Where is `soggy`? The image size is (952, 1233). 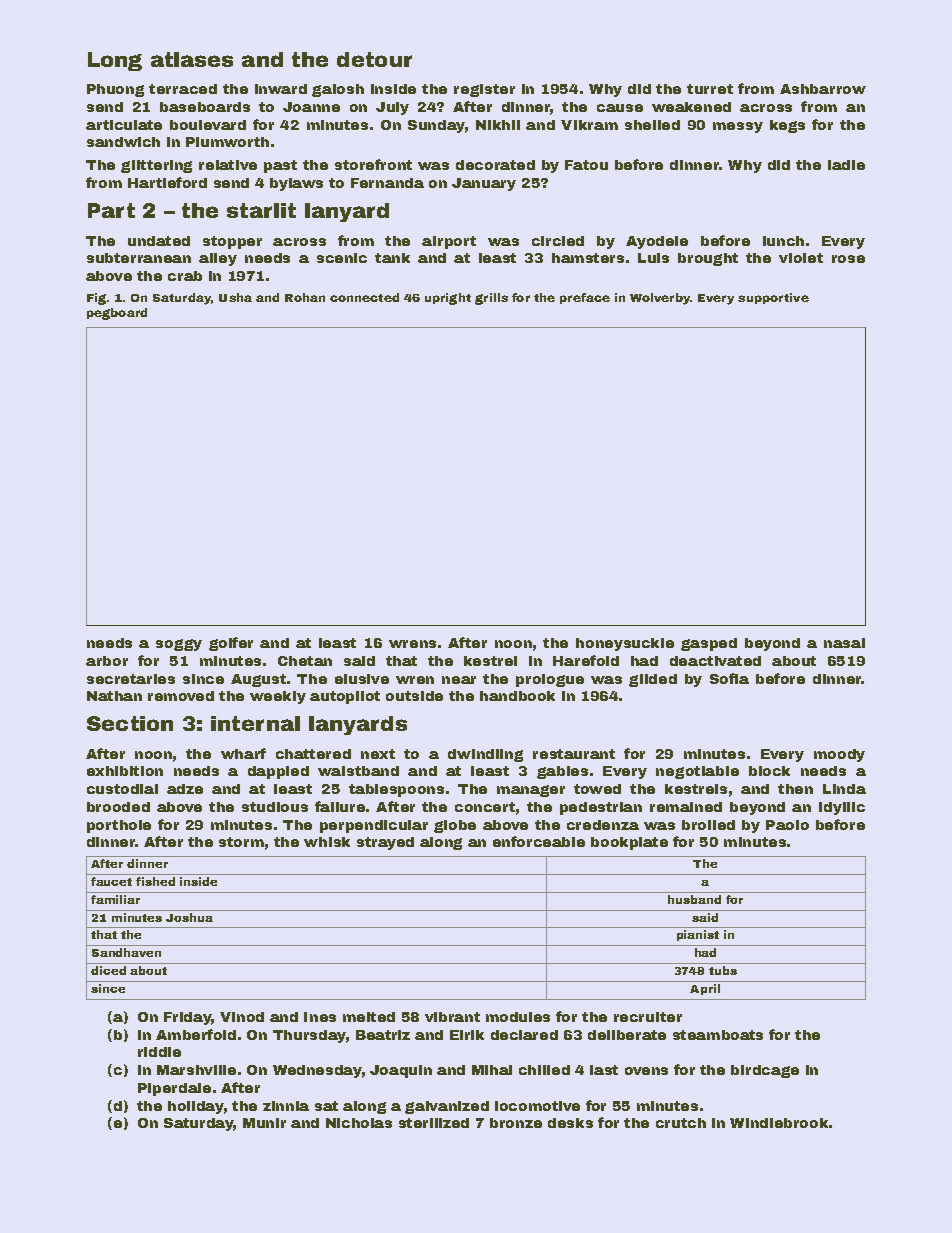 soggy is located at coordinates (179, 645).
